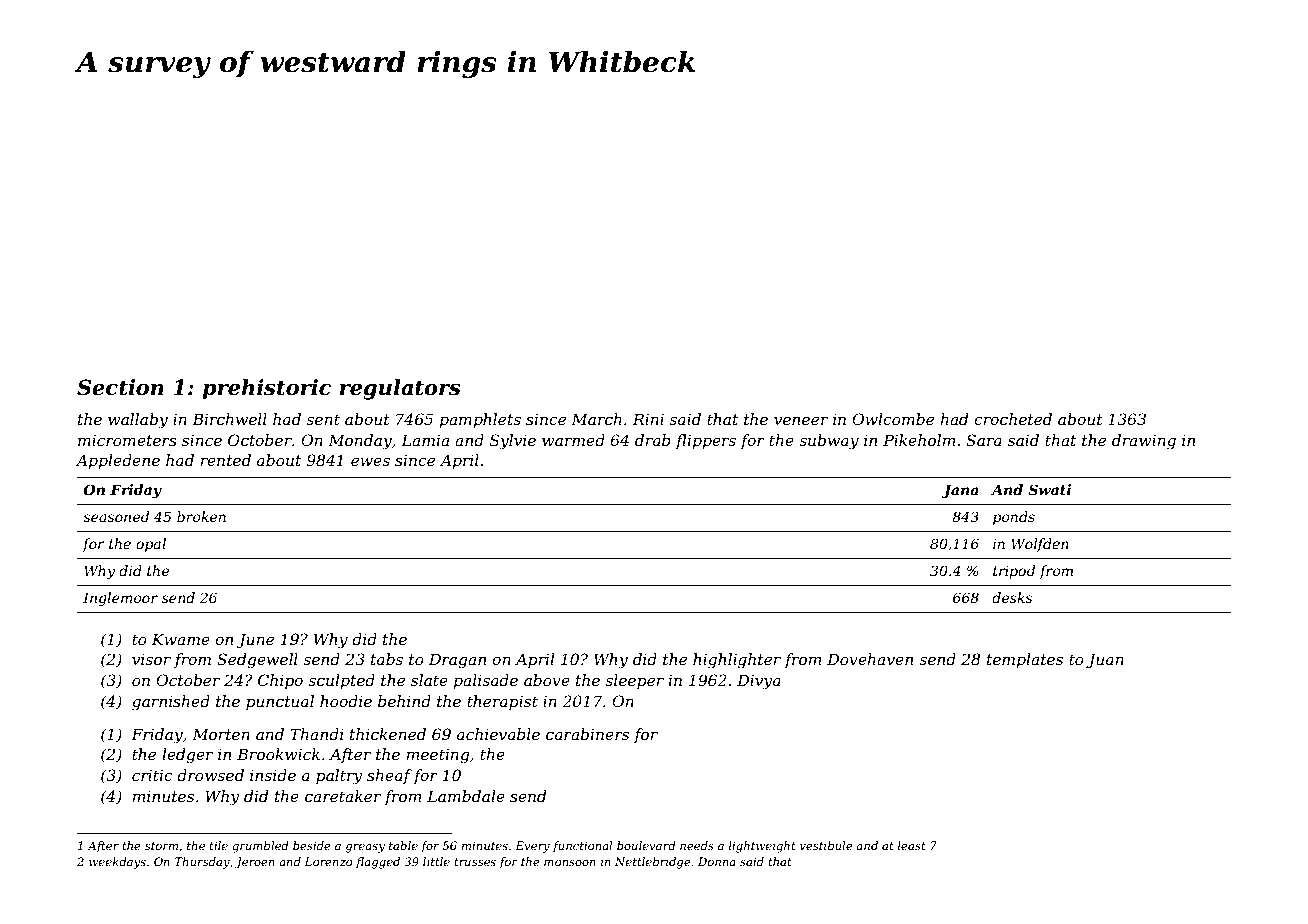 The image size is (1308, 924). What do you see at coordinates (893, 419) in the page?
I see `Owlcombe` at bounding box center [893, 419].
